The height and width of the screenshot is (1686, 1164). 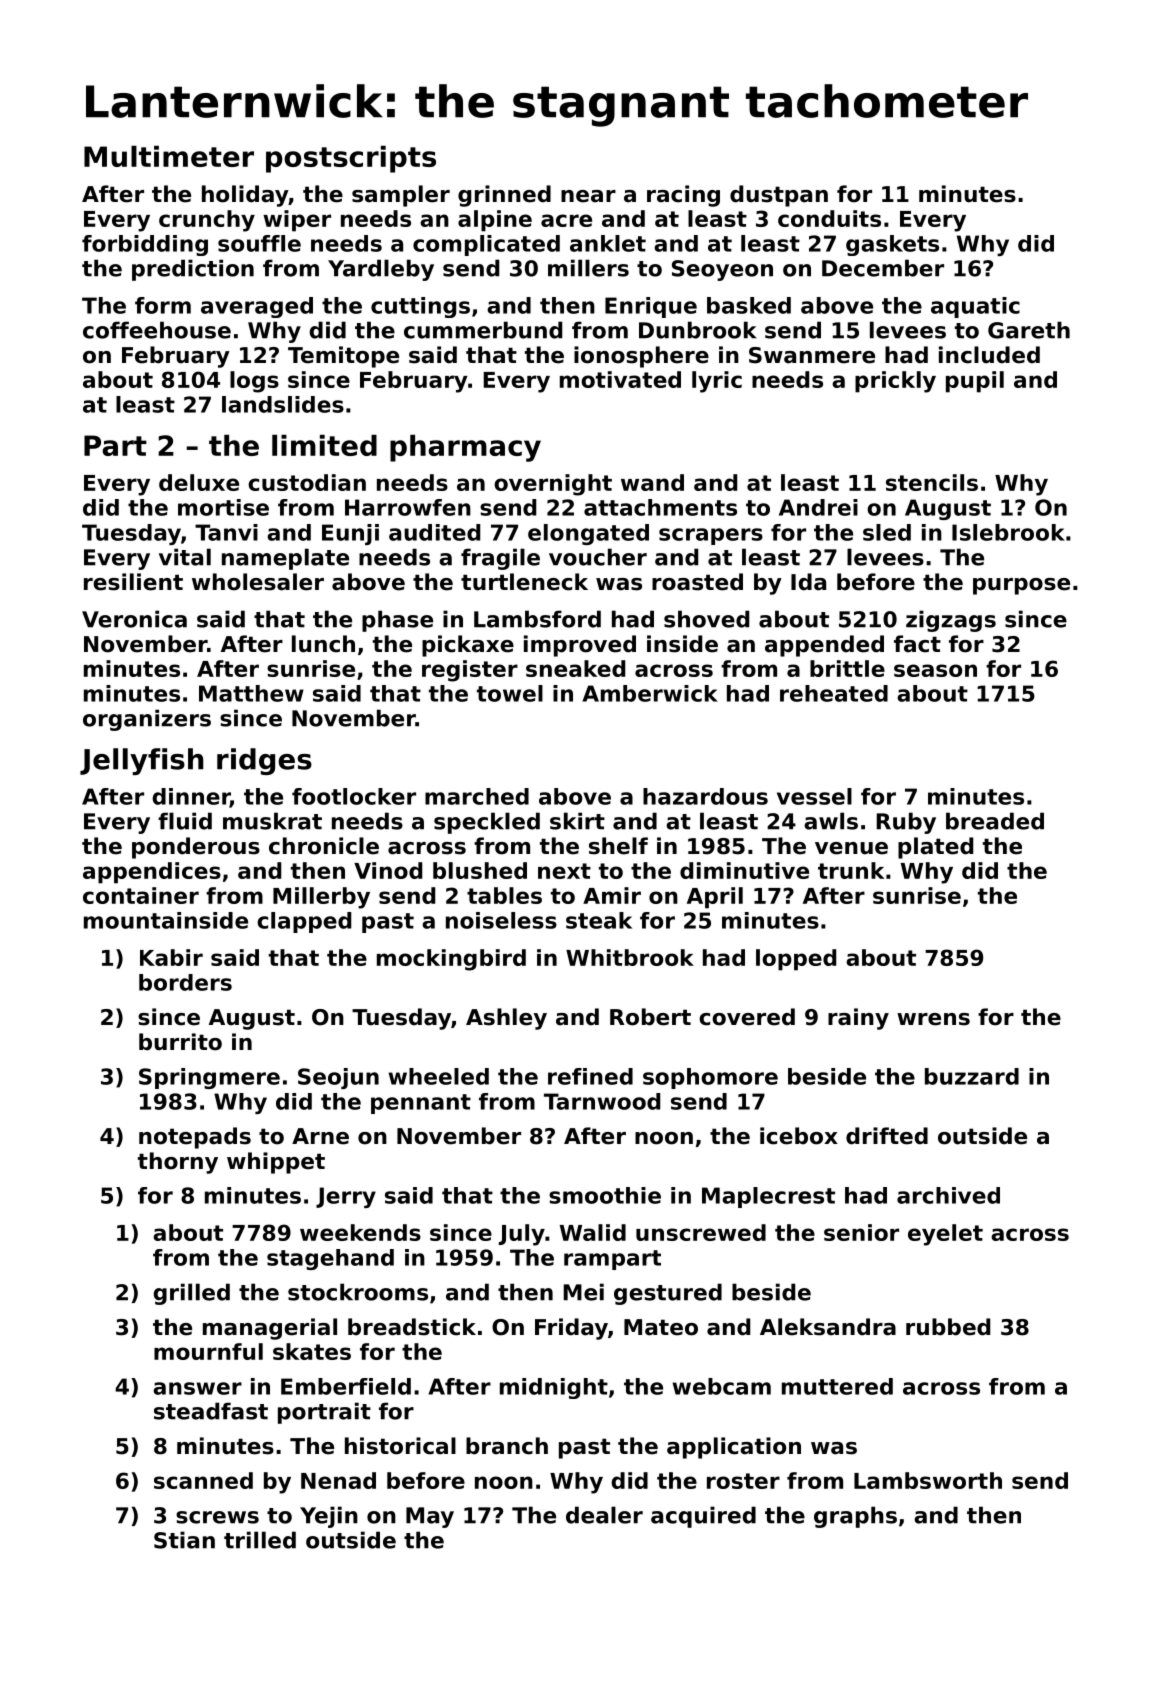 What do you see at coordinates (430, 1517) in the screenshot?
I see `May` at bounding box center [430, 1517].
